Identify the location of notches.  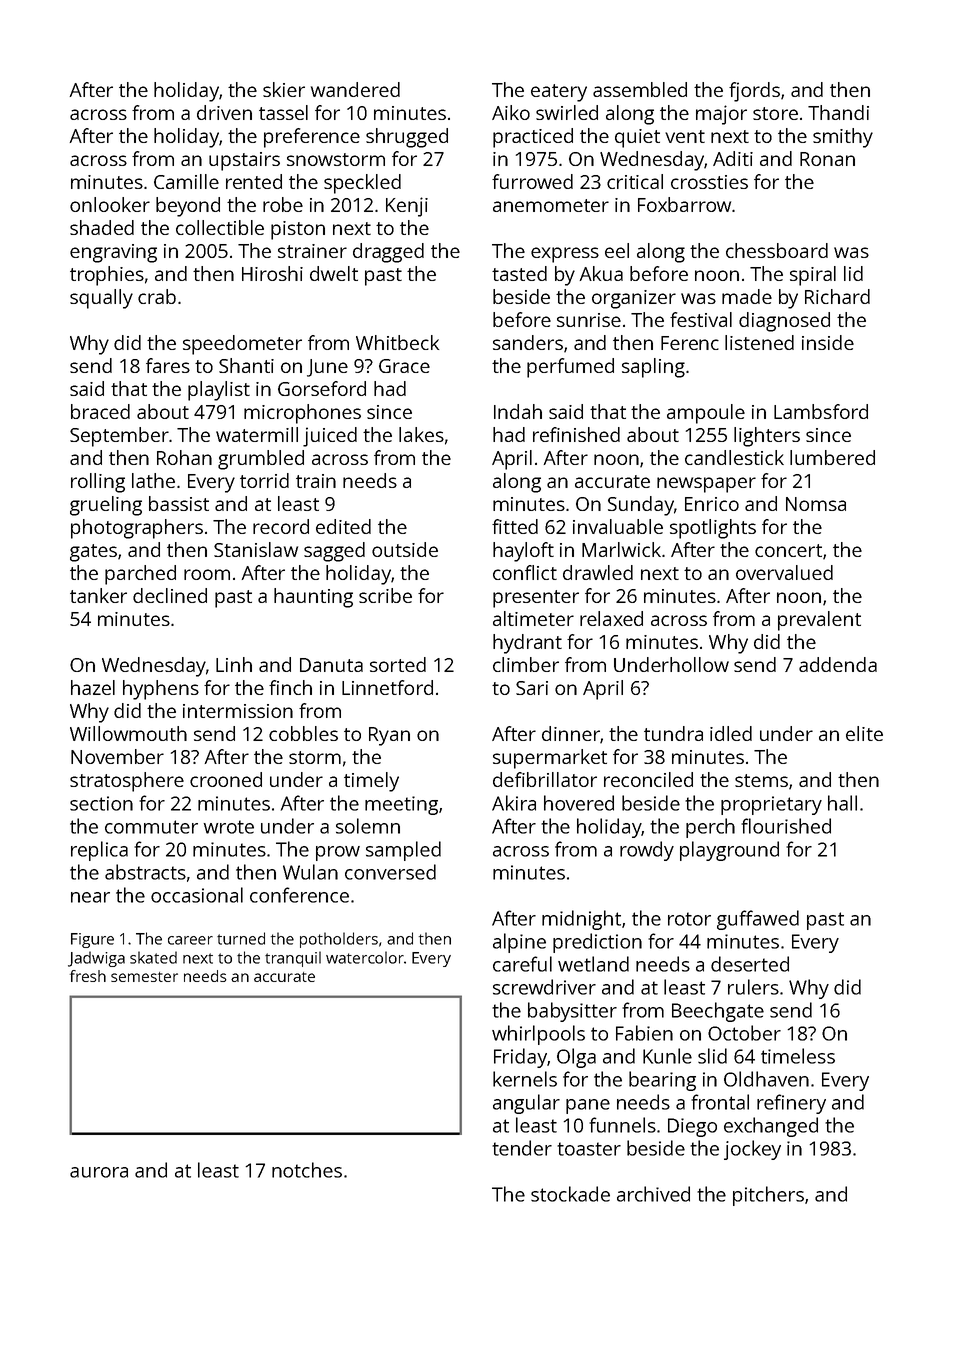
(307, 1170).
